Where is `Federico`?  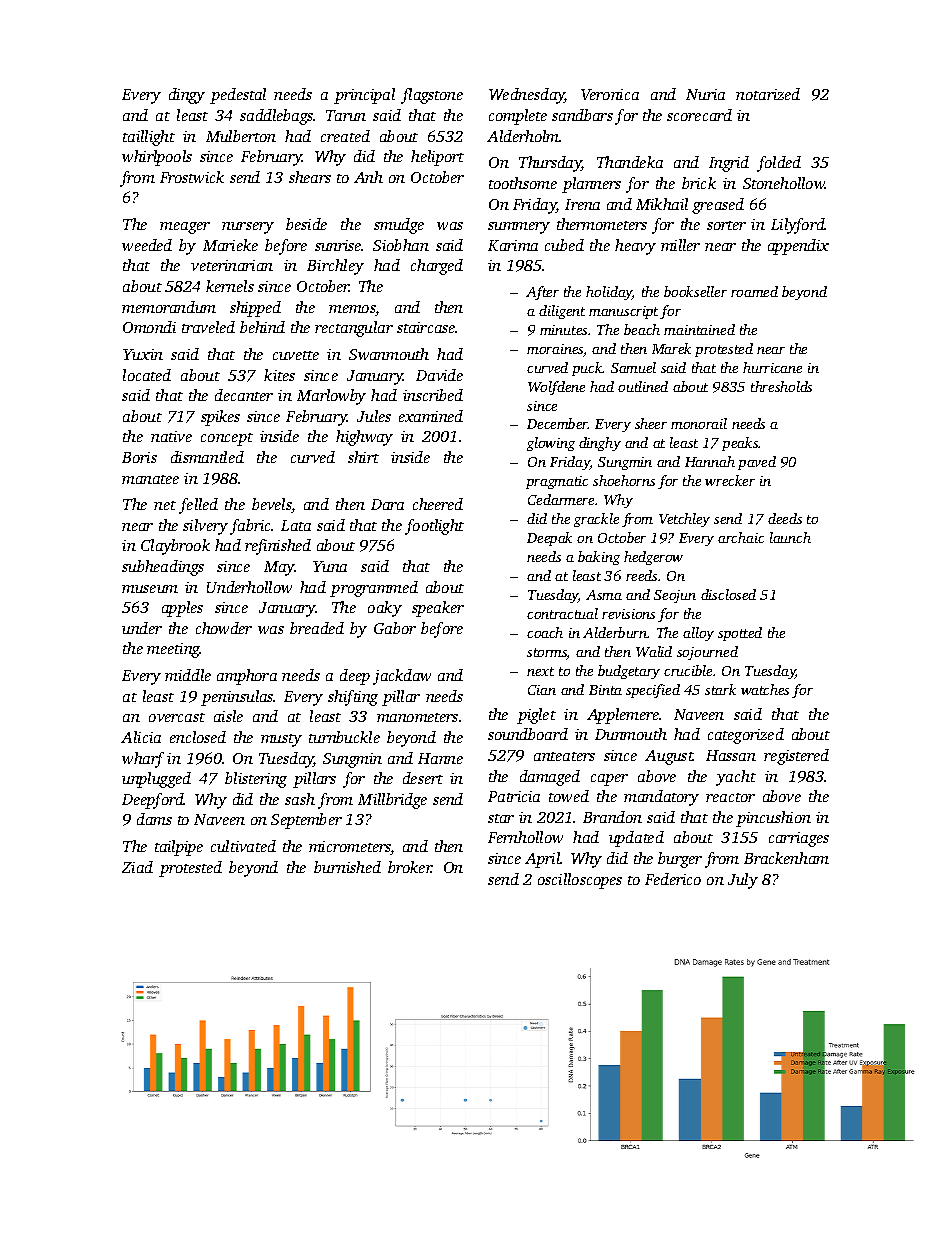 Federico is located at coordinates (673, 879).
